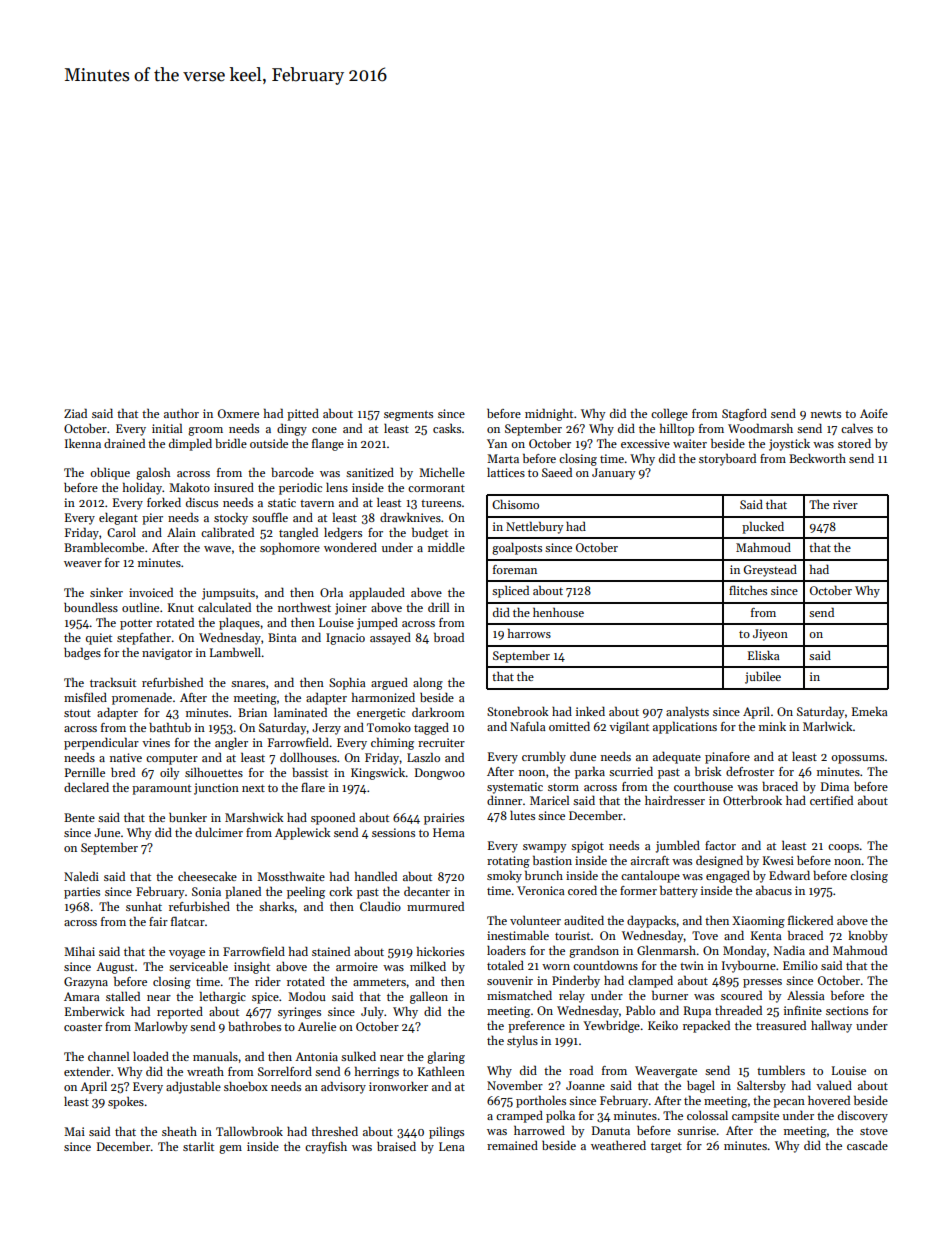 The width and height of the screenshot is (952, 1233). Describe the element at coordinates (845, 504) in the screenshot. I see `river` at that location.
